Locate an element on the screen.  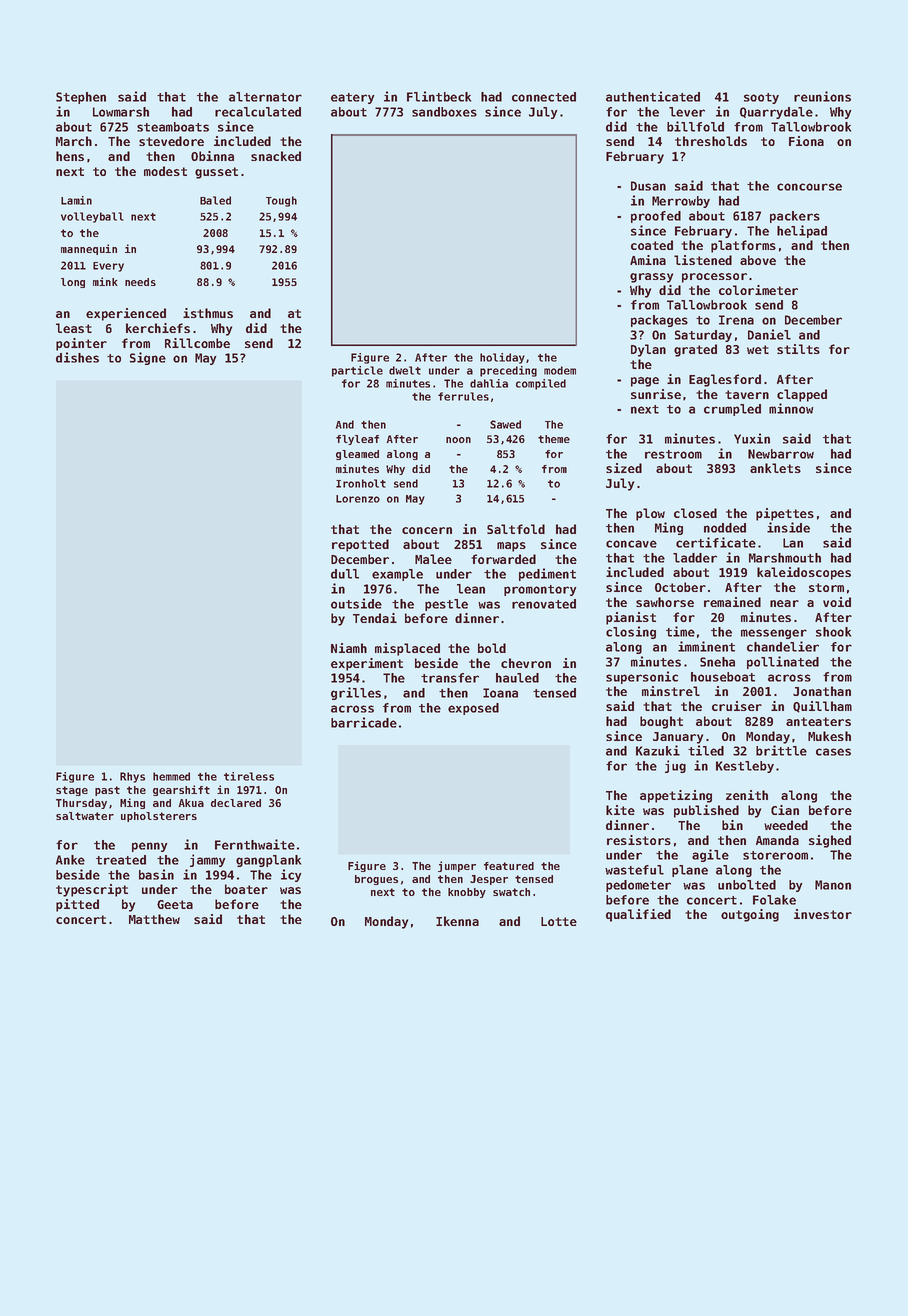
Anke is located at coordinates (70, 860).
